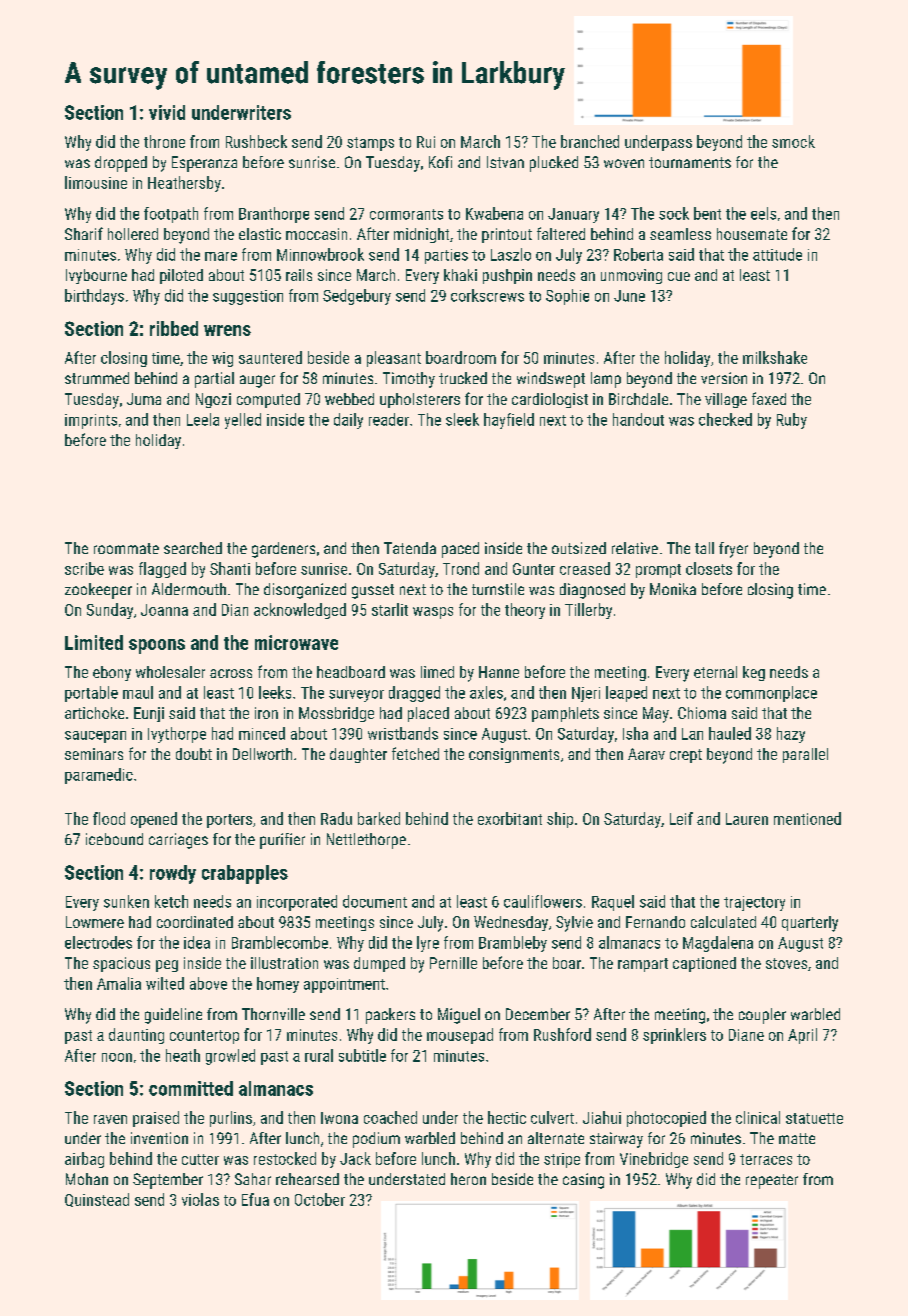  What do you see at coordinates (499, 672) in the page?
I see `Hanne` at bounding box center [499, 672].
